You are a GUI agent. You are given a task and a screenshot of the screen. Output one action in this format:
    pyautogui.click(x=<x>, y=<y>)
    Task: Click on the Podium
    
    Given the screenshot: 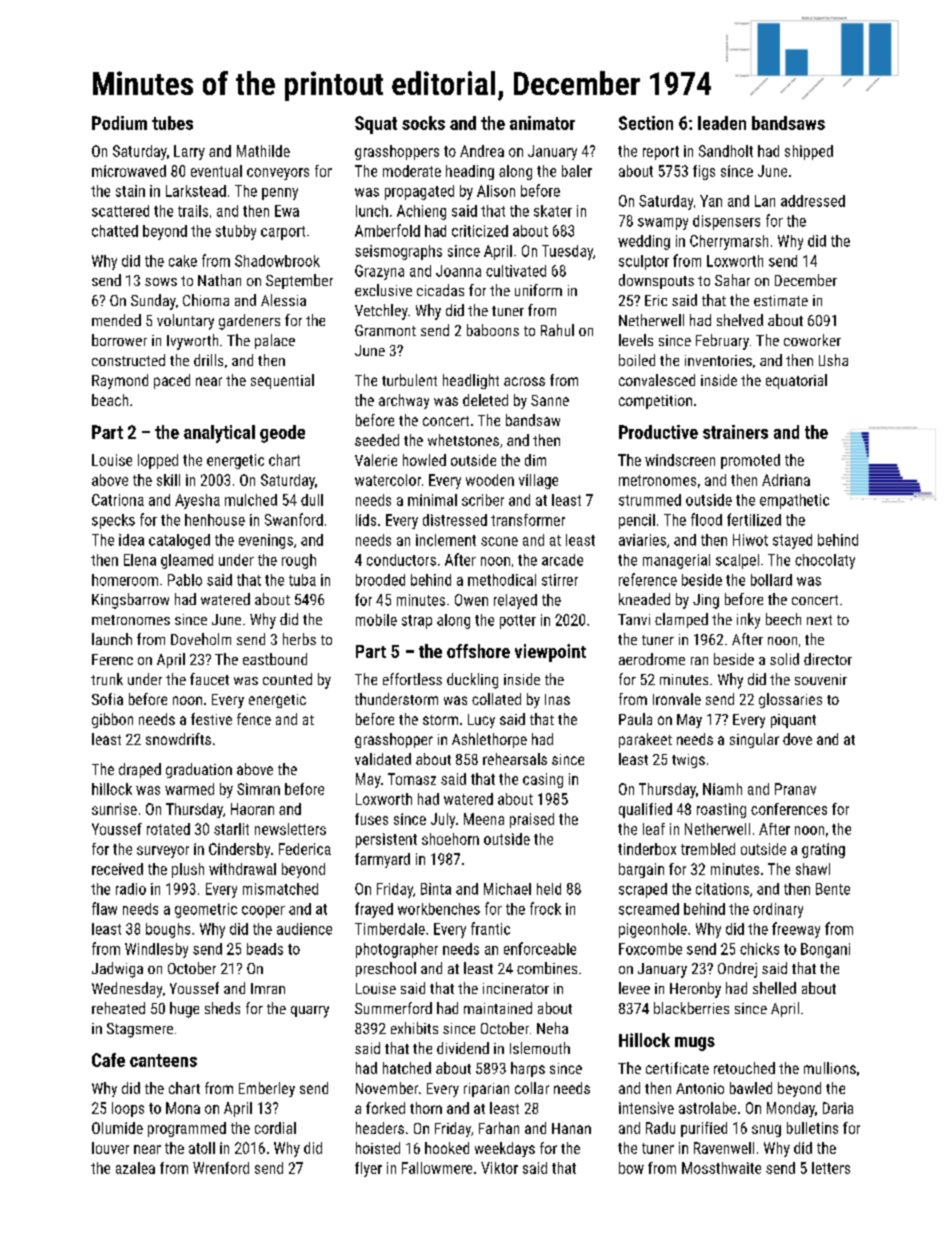 What is the action you would take?
    pyautogui.click(x=119, y=123)
